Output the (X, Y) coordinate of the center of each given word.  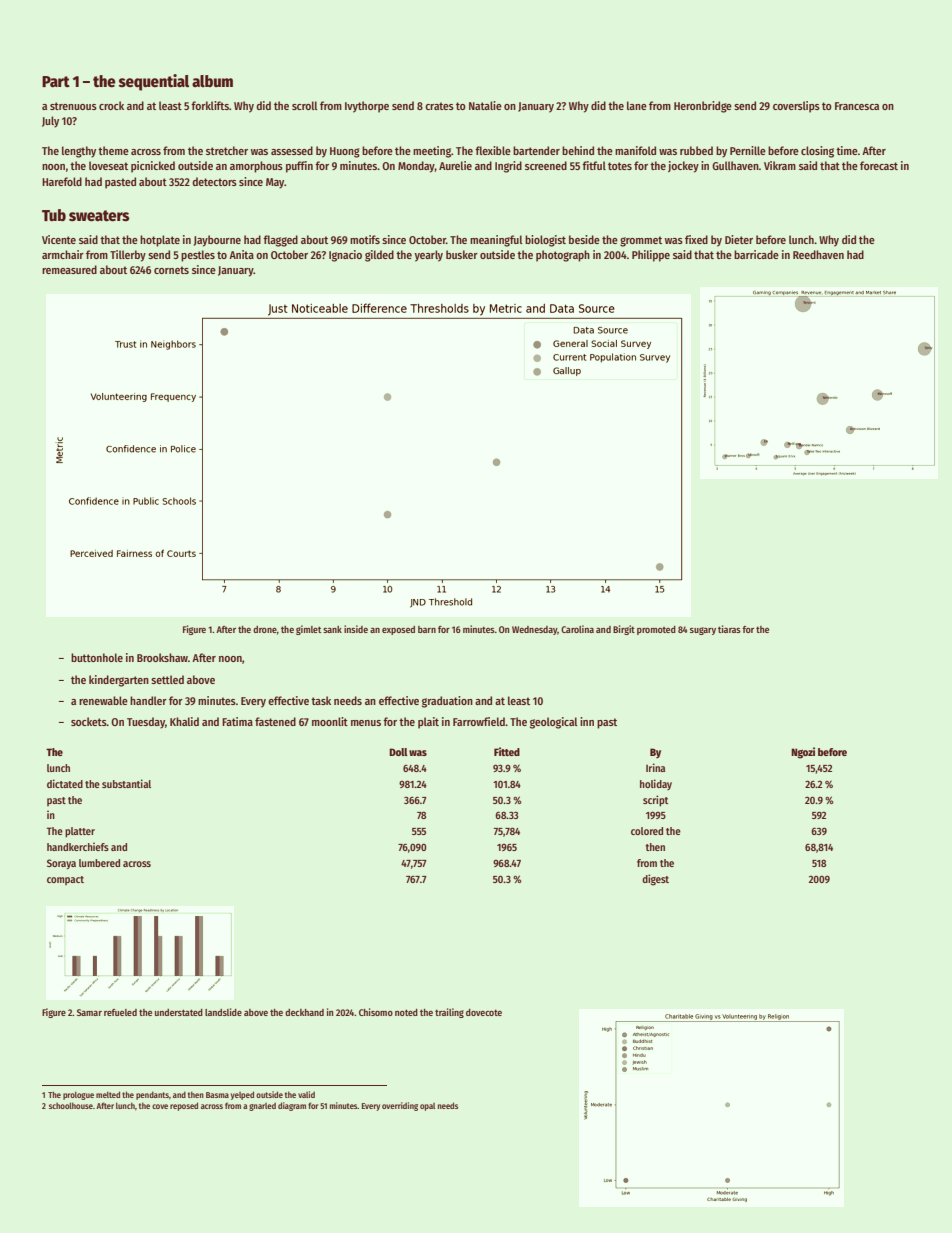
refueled (120, 1012)
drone (265, 629)
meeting (432, 152)
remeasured (69, 269)
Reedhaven (818, 254)
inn (587, 721)
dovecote (484, 1012)
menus (366, 723)
